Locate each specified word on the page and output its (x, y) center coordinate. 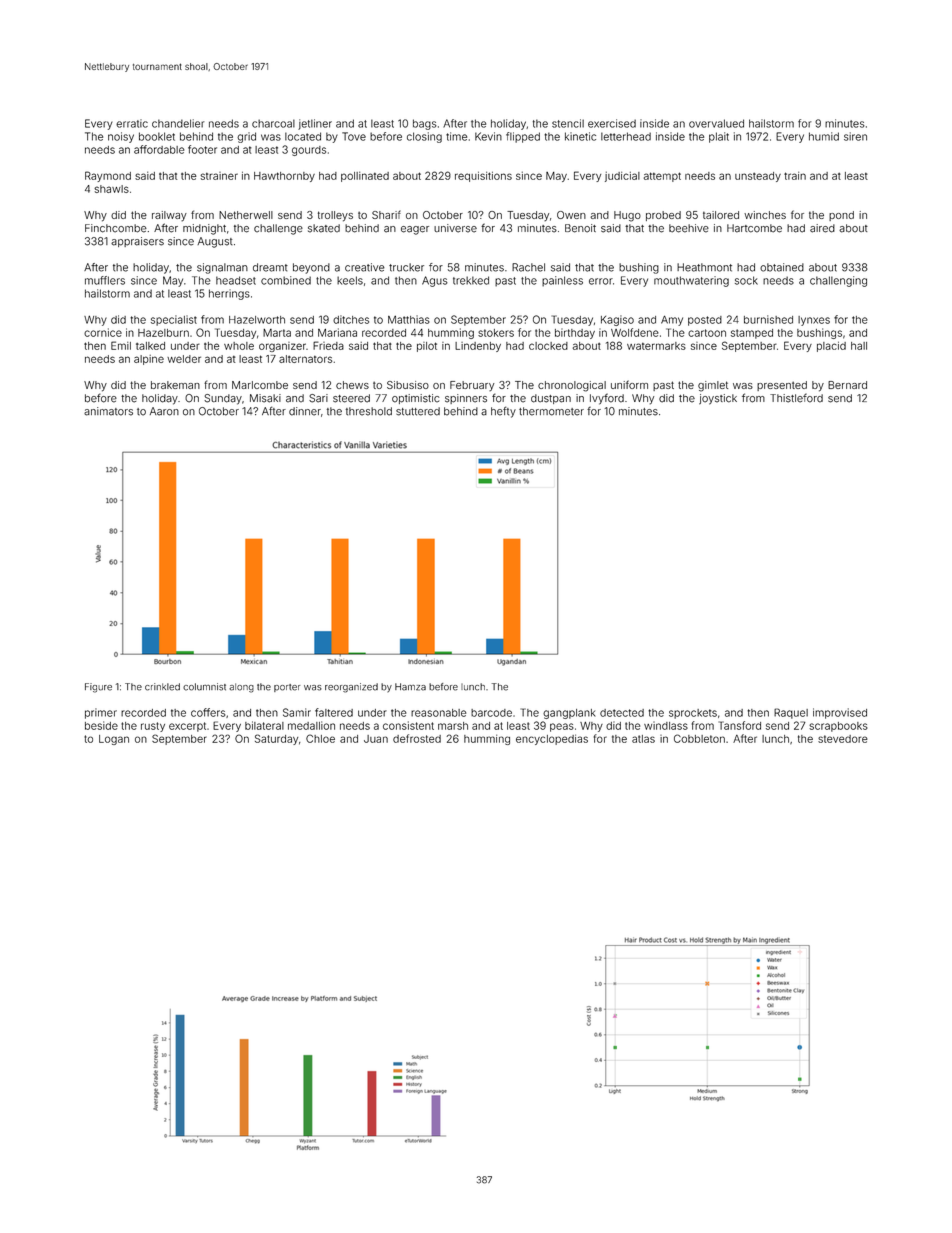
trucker (406, 267)
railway (169, 216)
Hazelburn (163, 333)
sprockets (693, 714)
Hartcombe (754, 228)
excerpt (187, 727)
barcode (491, 713)
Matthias (409, 319)
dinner (305, 411)
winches (765, 215)
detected (622, 713)
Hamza (410, 687)
